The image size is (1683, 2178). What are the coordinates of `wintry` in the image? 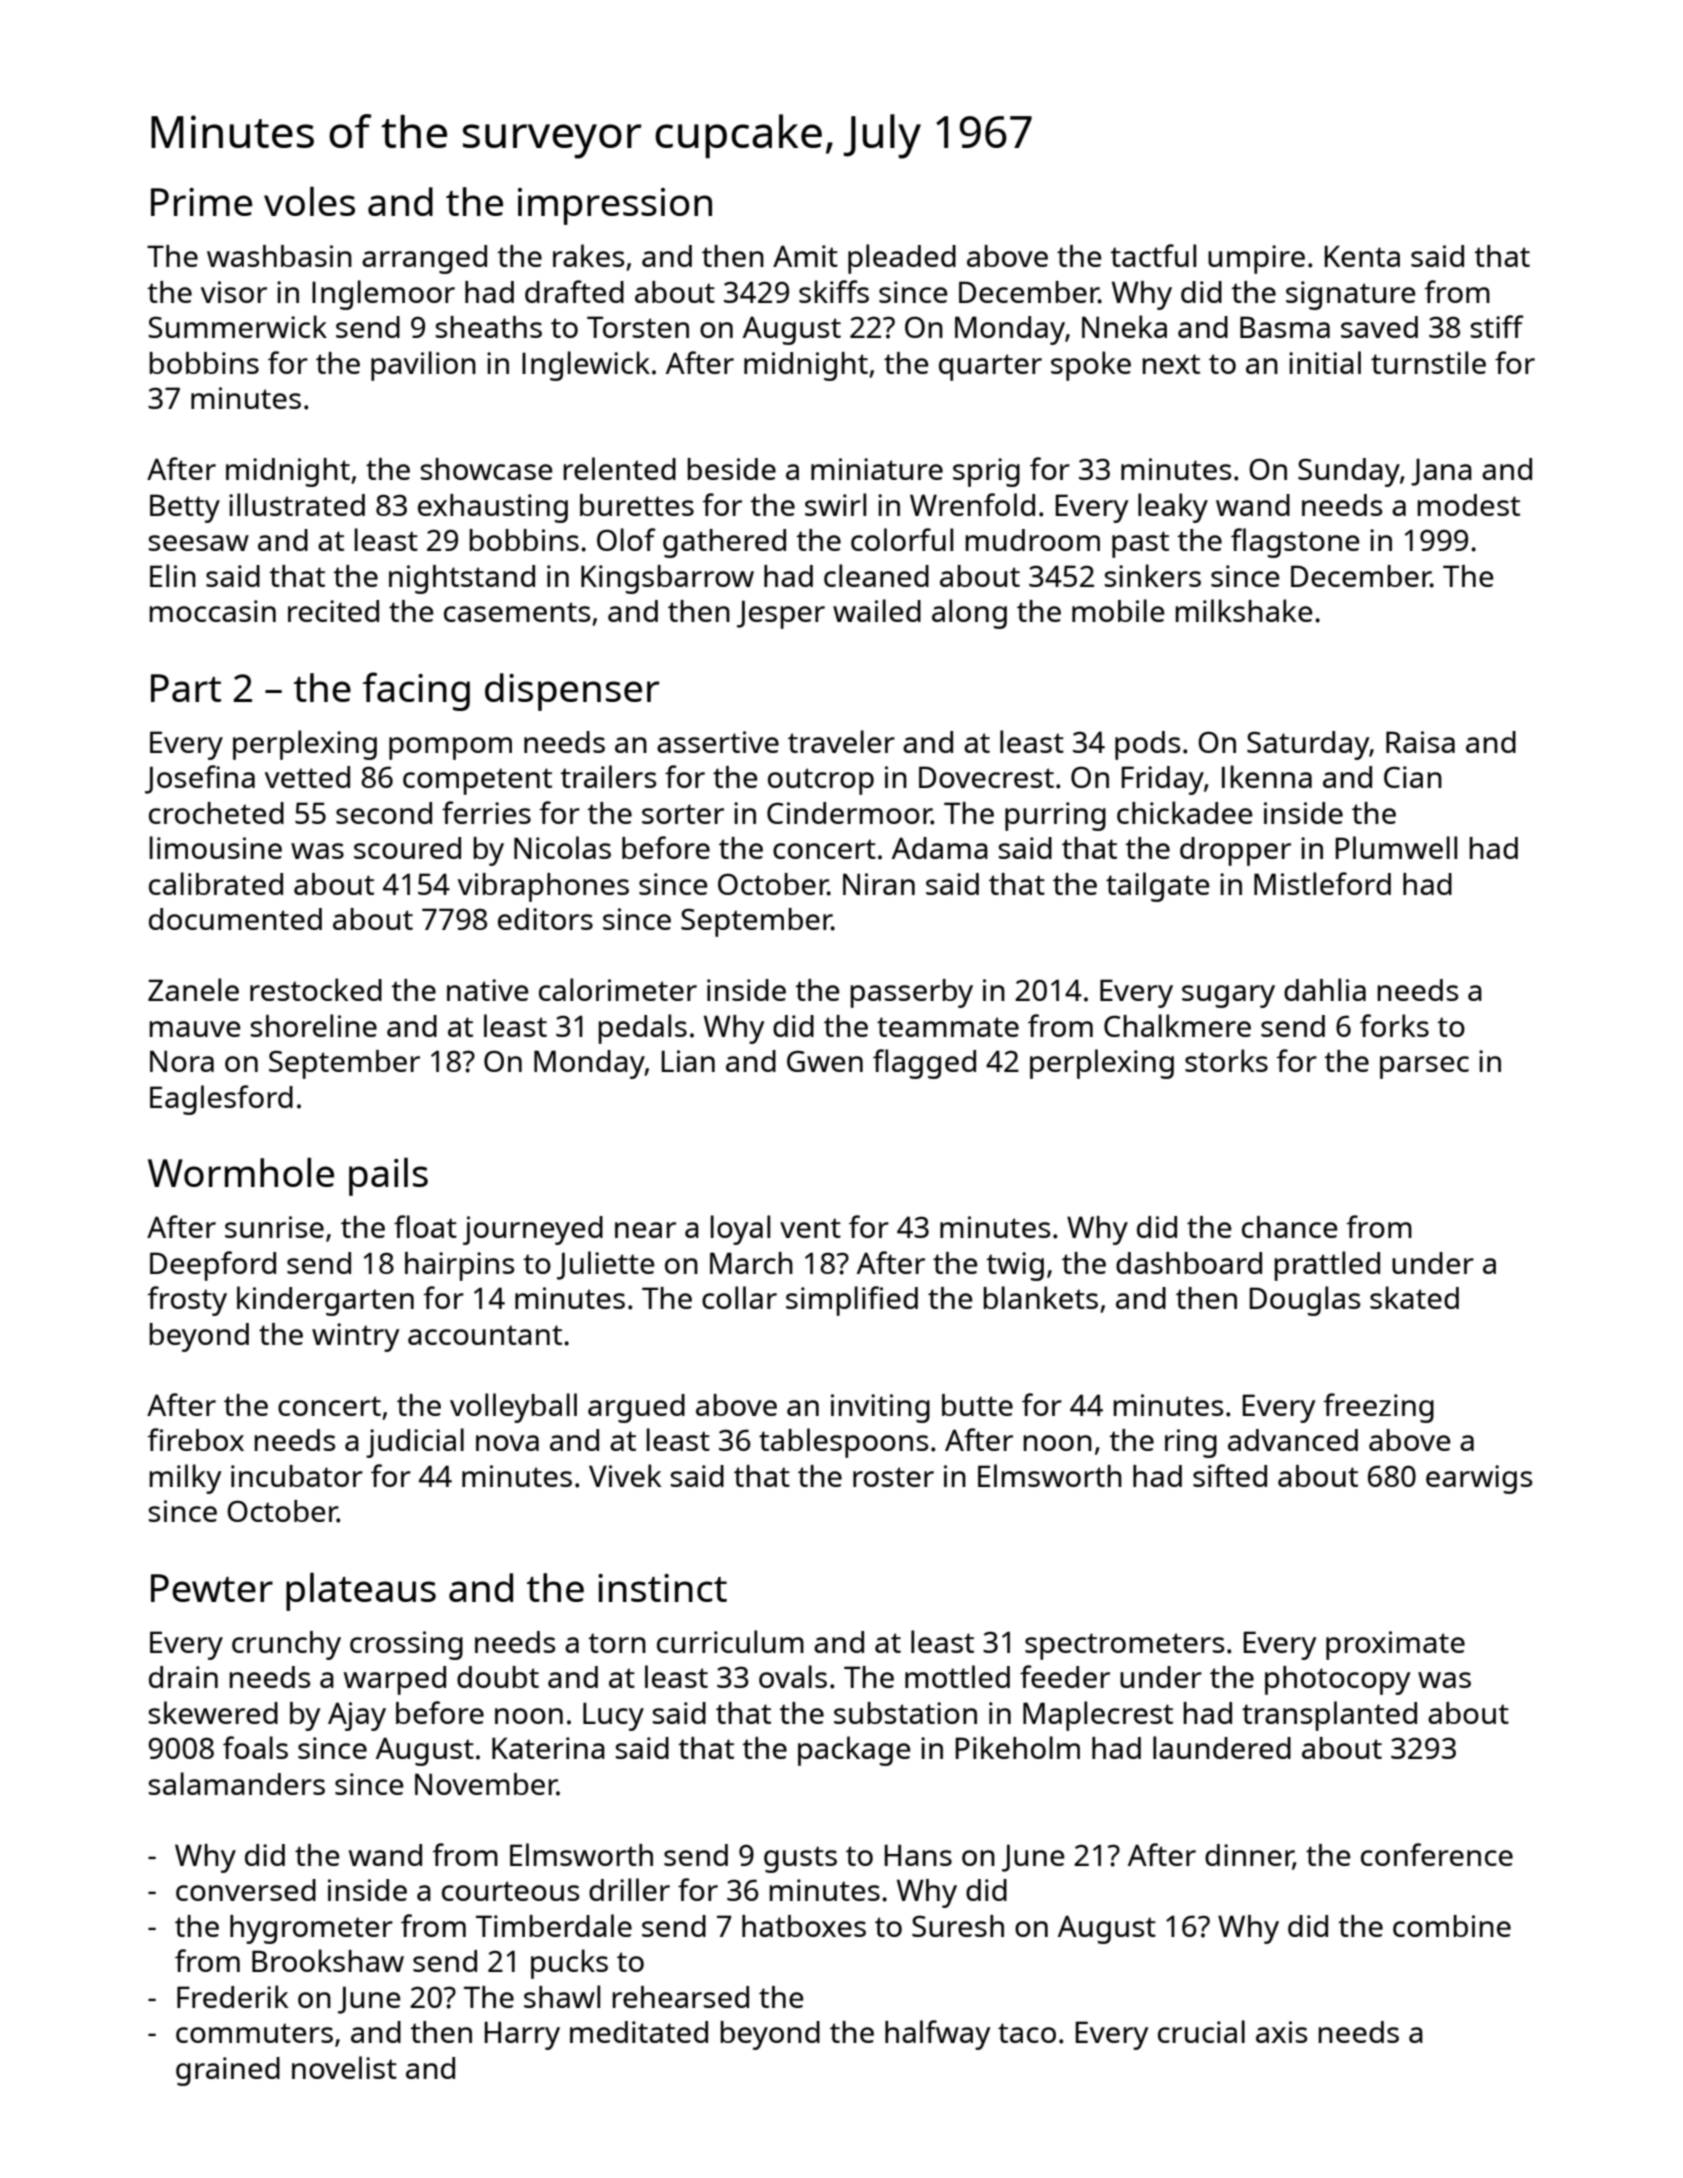 It's located at (355, 1337).
